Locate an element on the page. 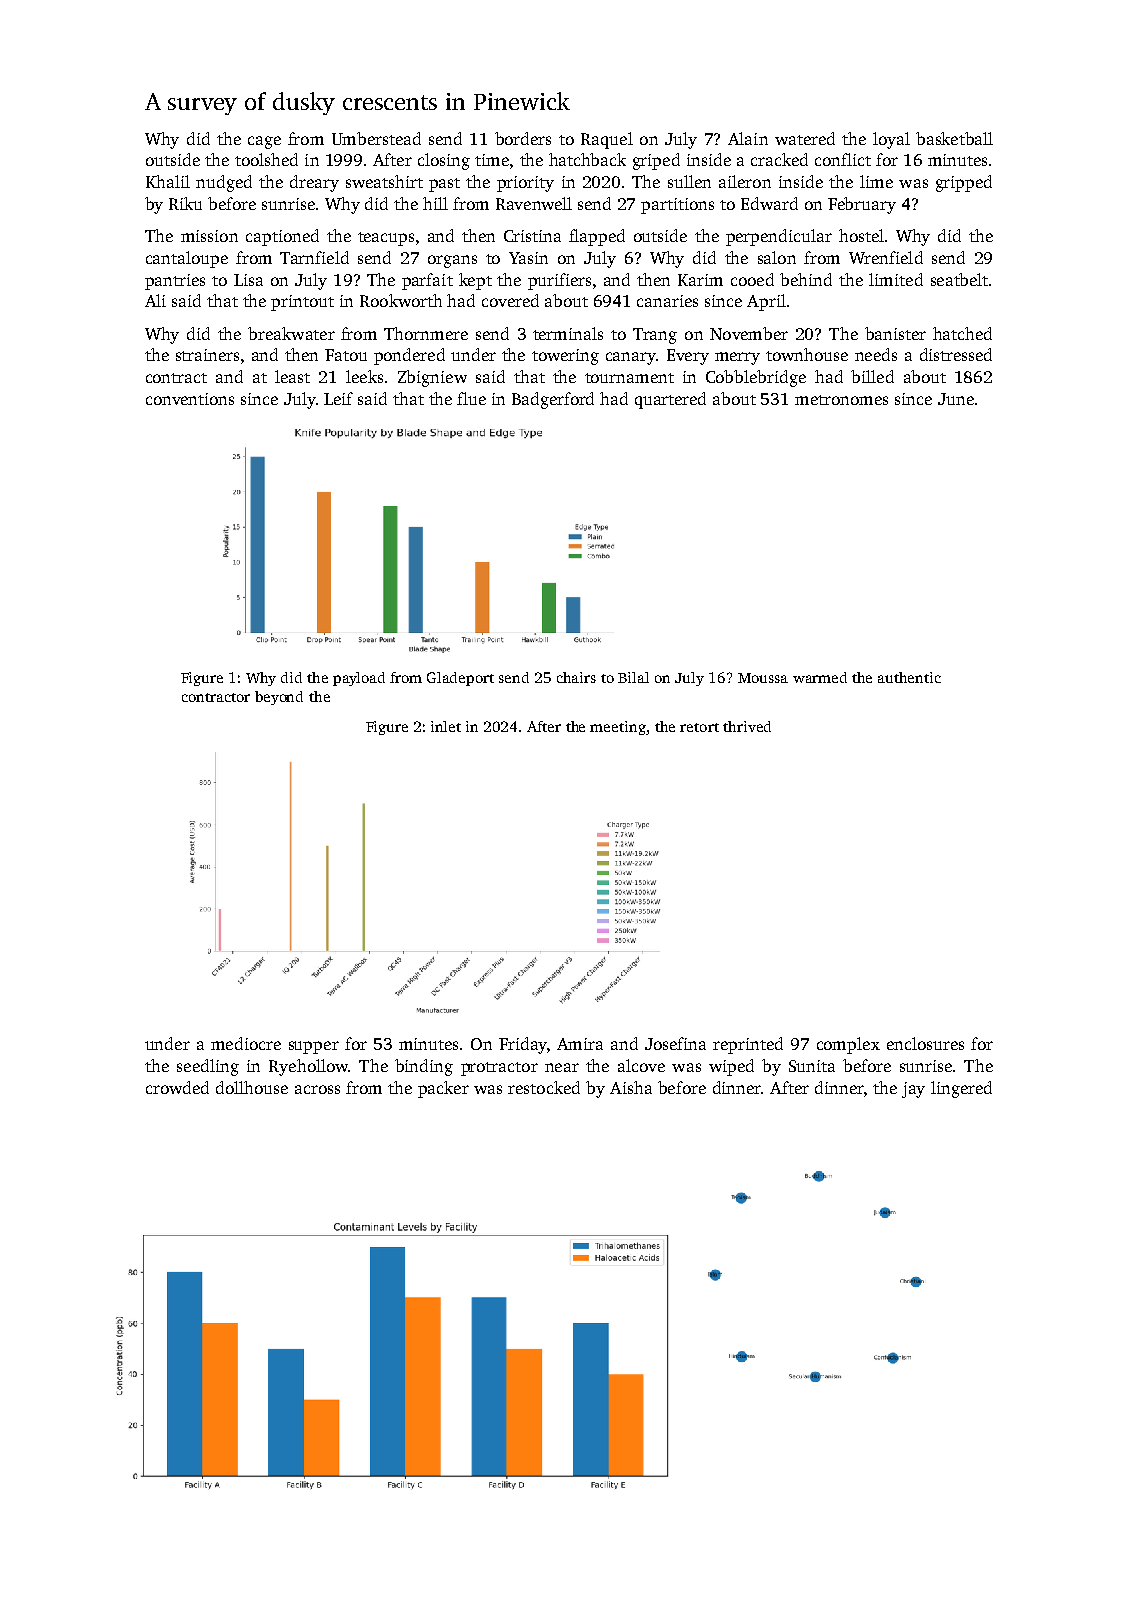 This page has width=1138, height=1609. metronomes is located at coordinates (841, 400).
